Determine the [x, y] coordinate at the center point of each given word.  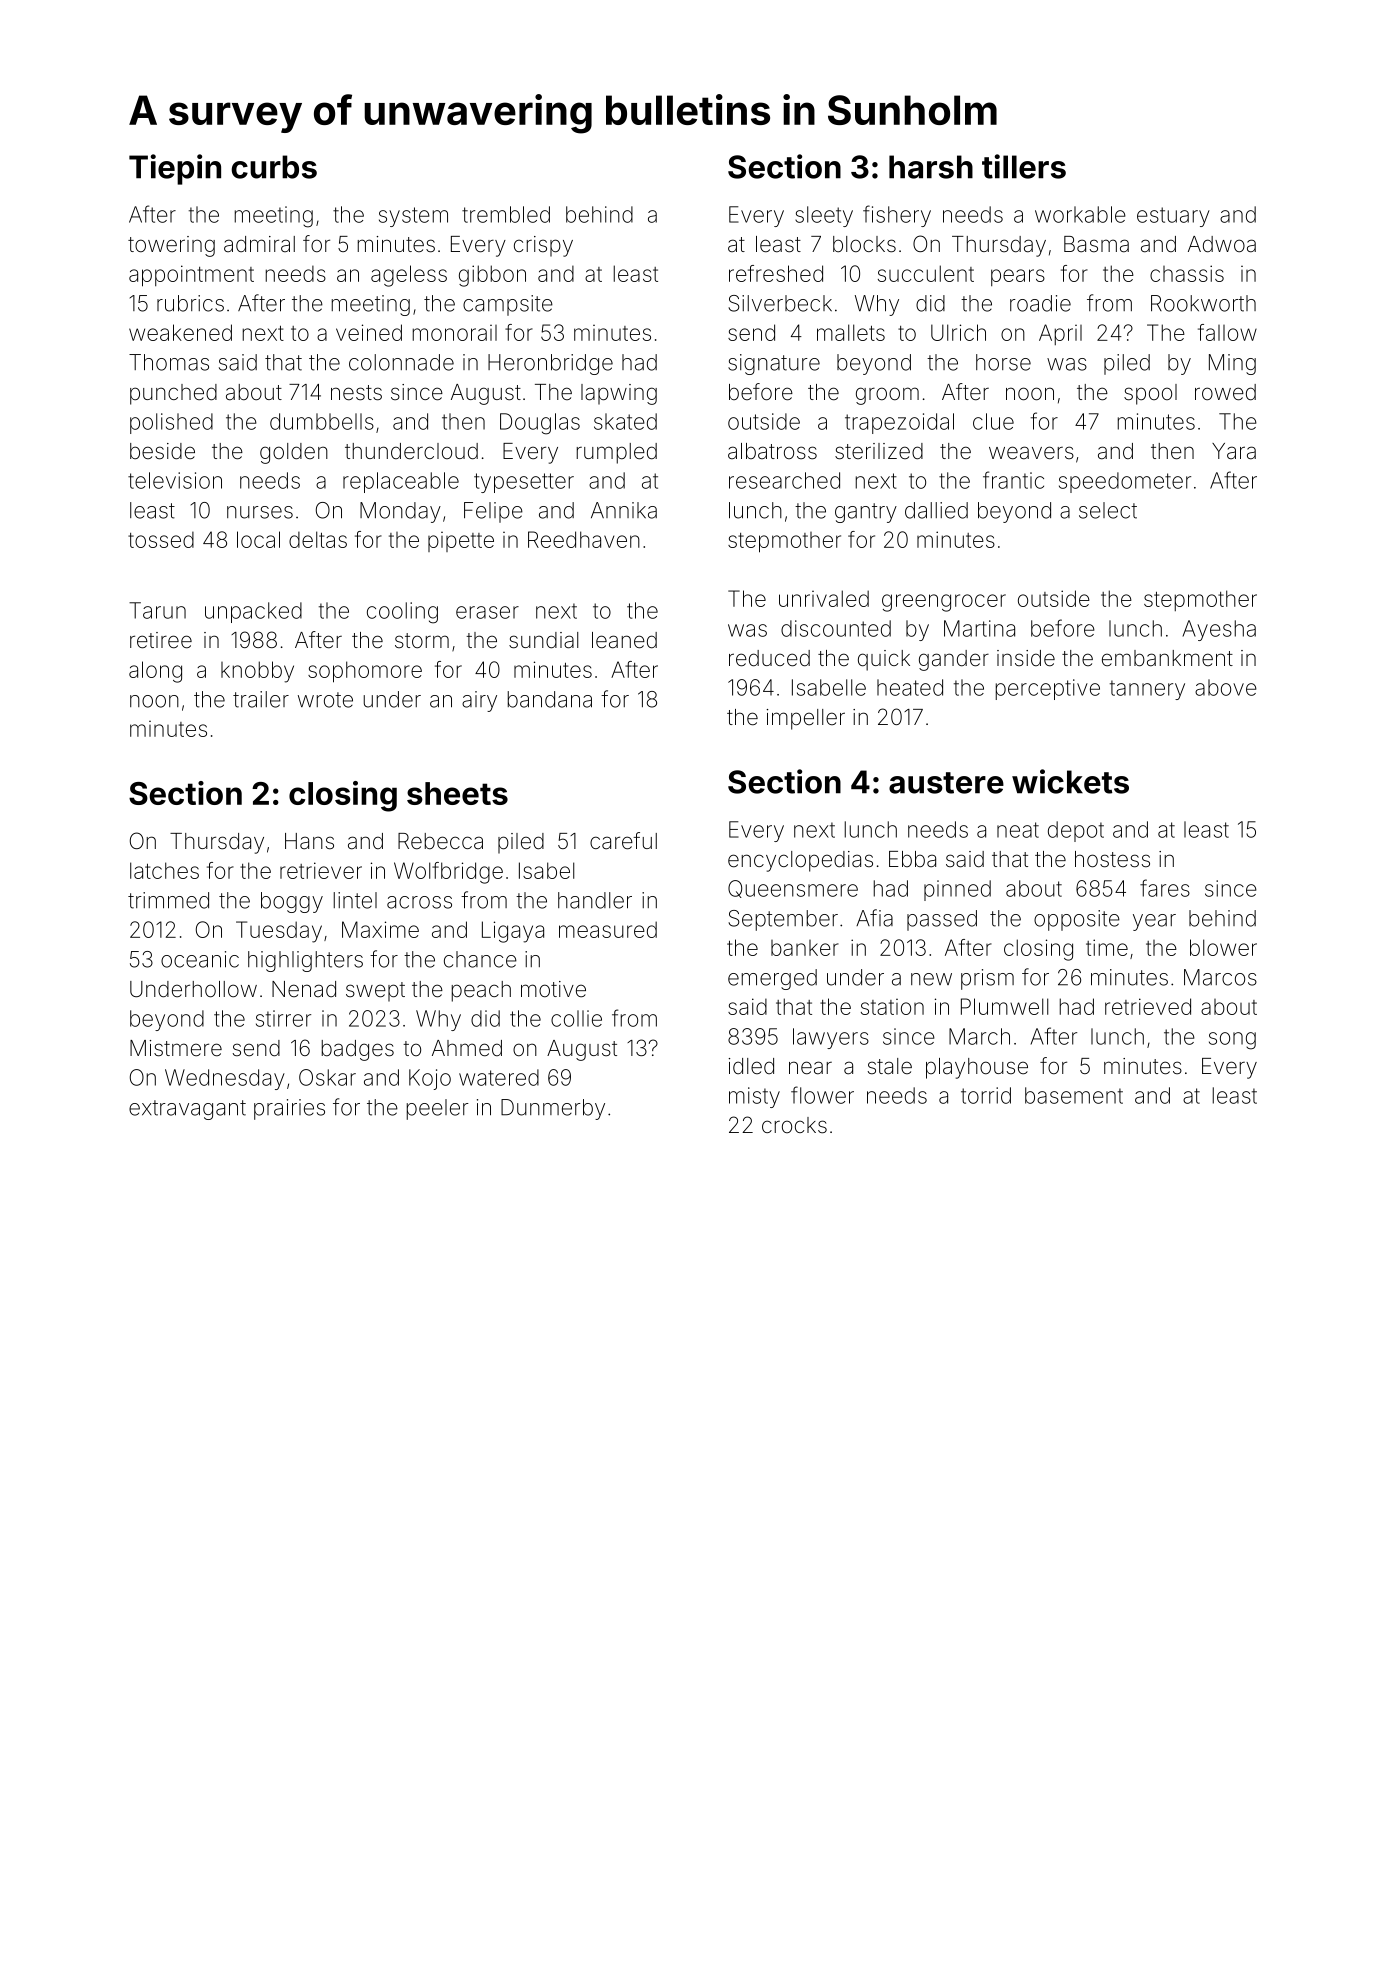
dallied [936, 510]
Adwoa [1222, 244]
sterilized [879, 451]
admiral [259, 244]
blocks [864, 244]
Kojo [430, 1079]
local [258, 539]
